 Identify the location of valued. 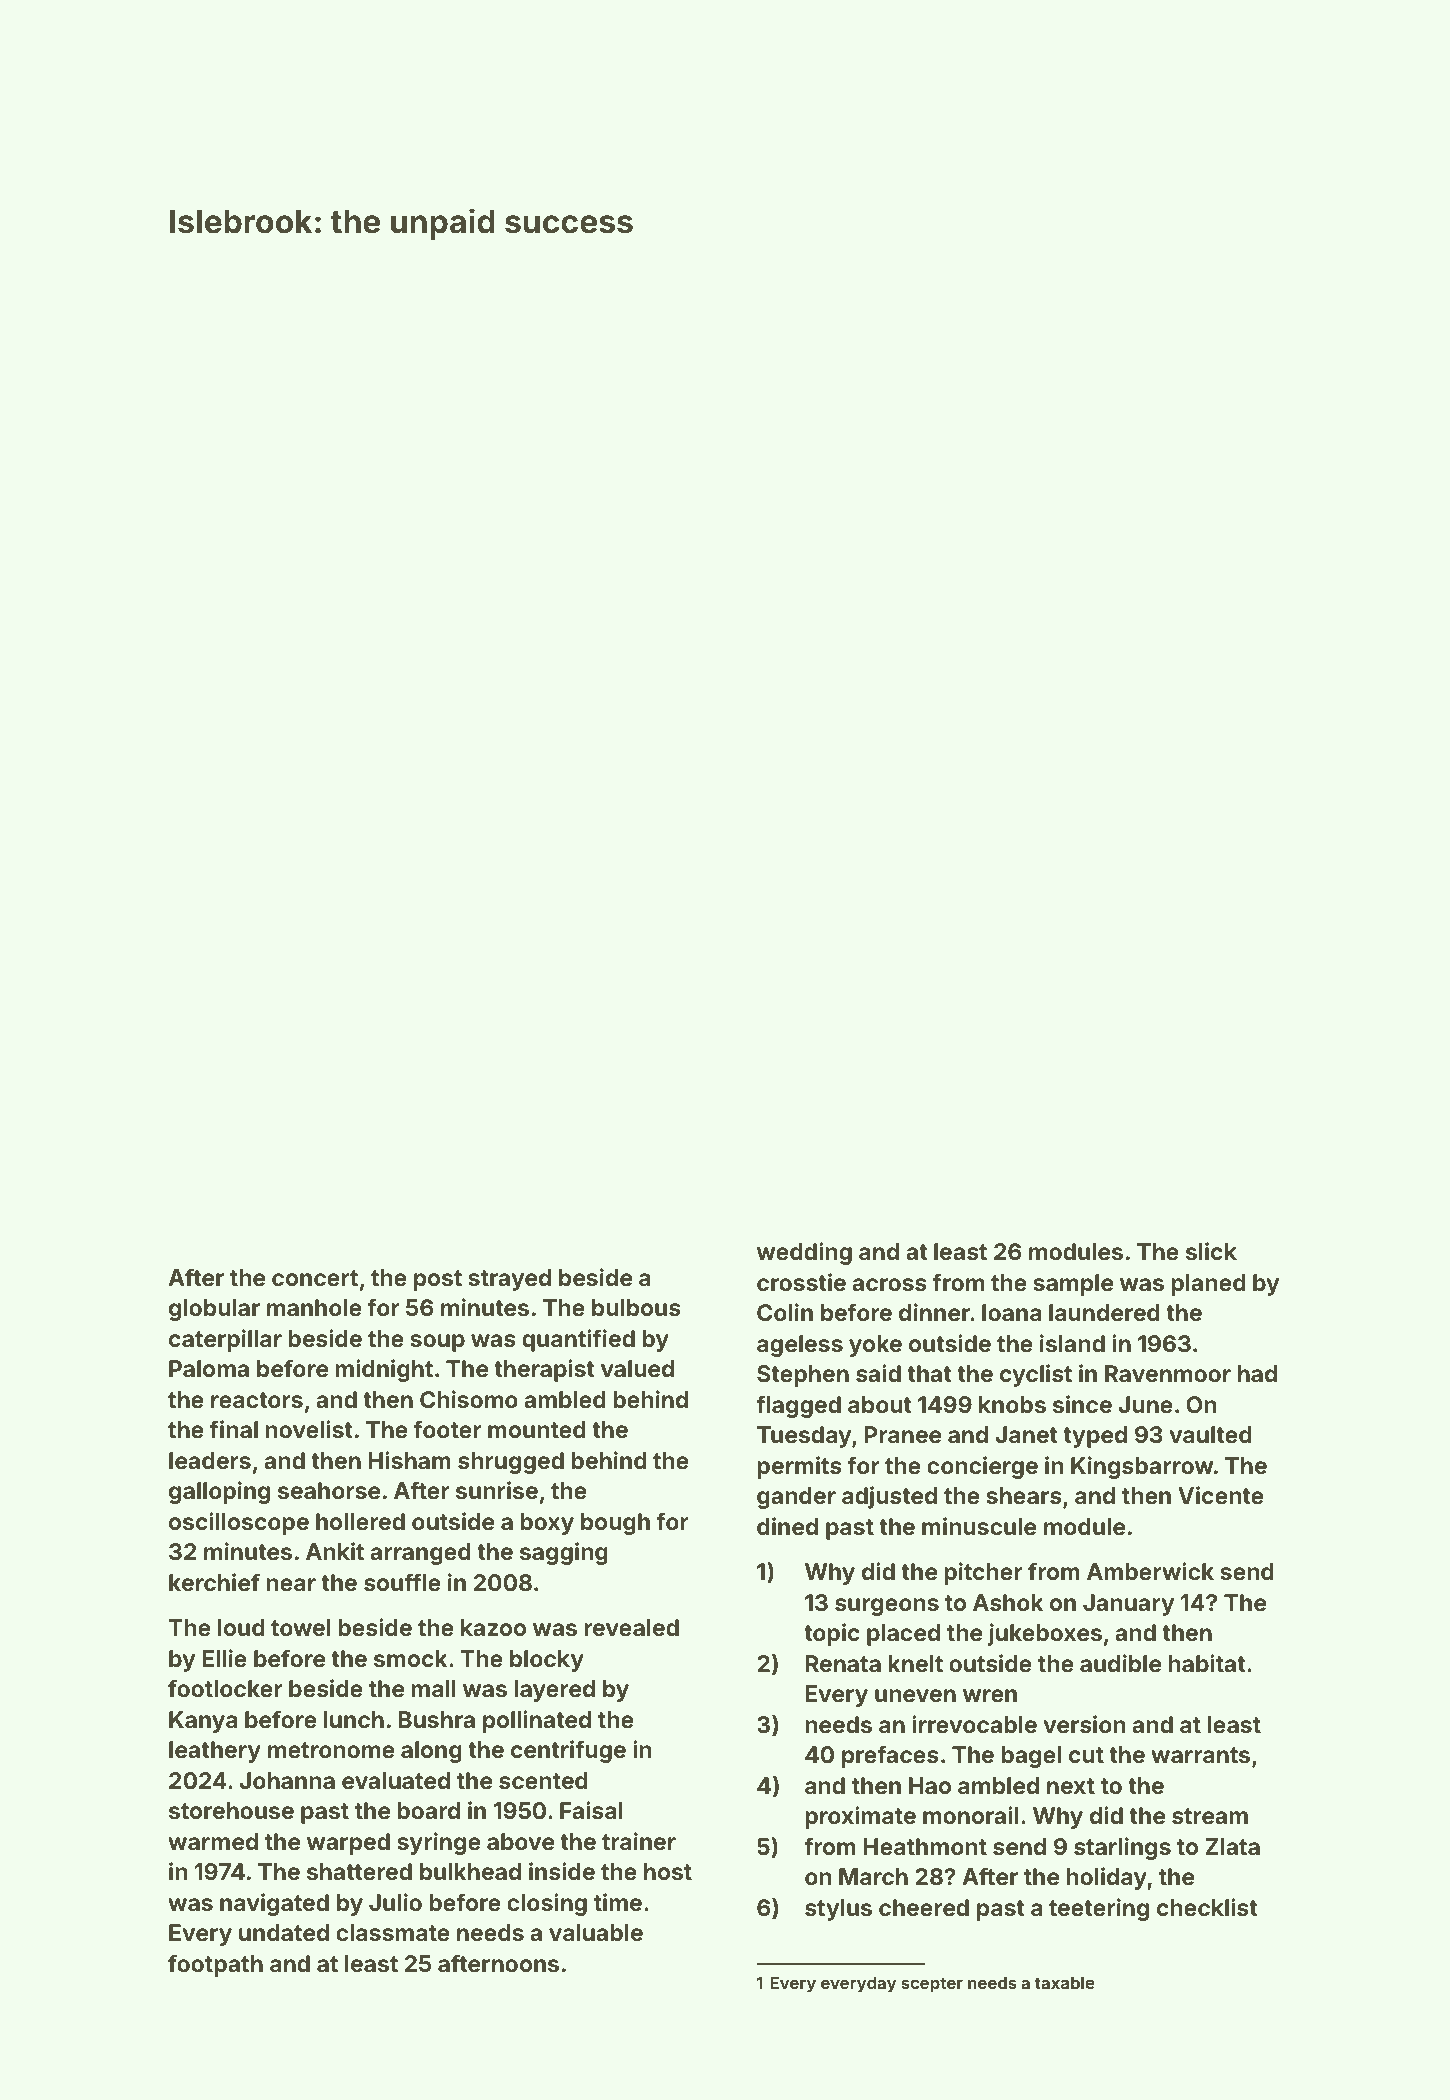
(637, 1369).
